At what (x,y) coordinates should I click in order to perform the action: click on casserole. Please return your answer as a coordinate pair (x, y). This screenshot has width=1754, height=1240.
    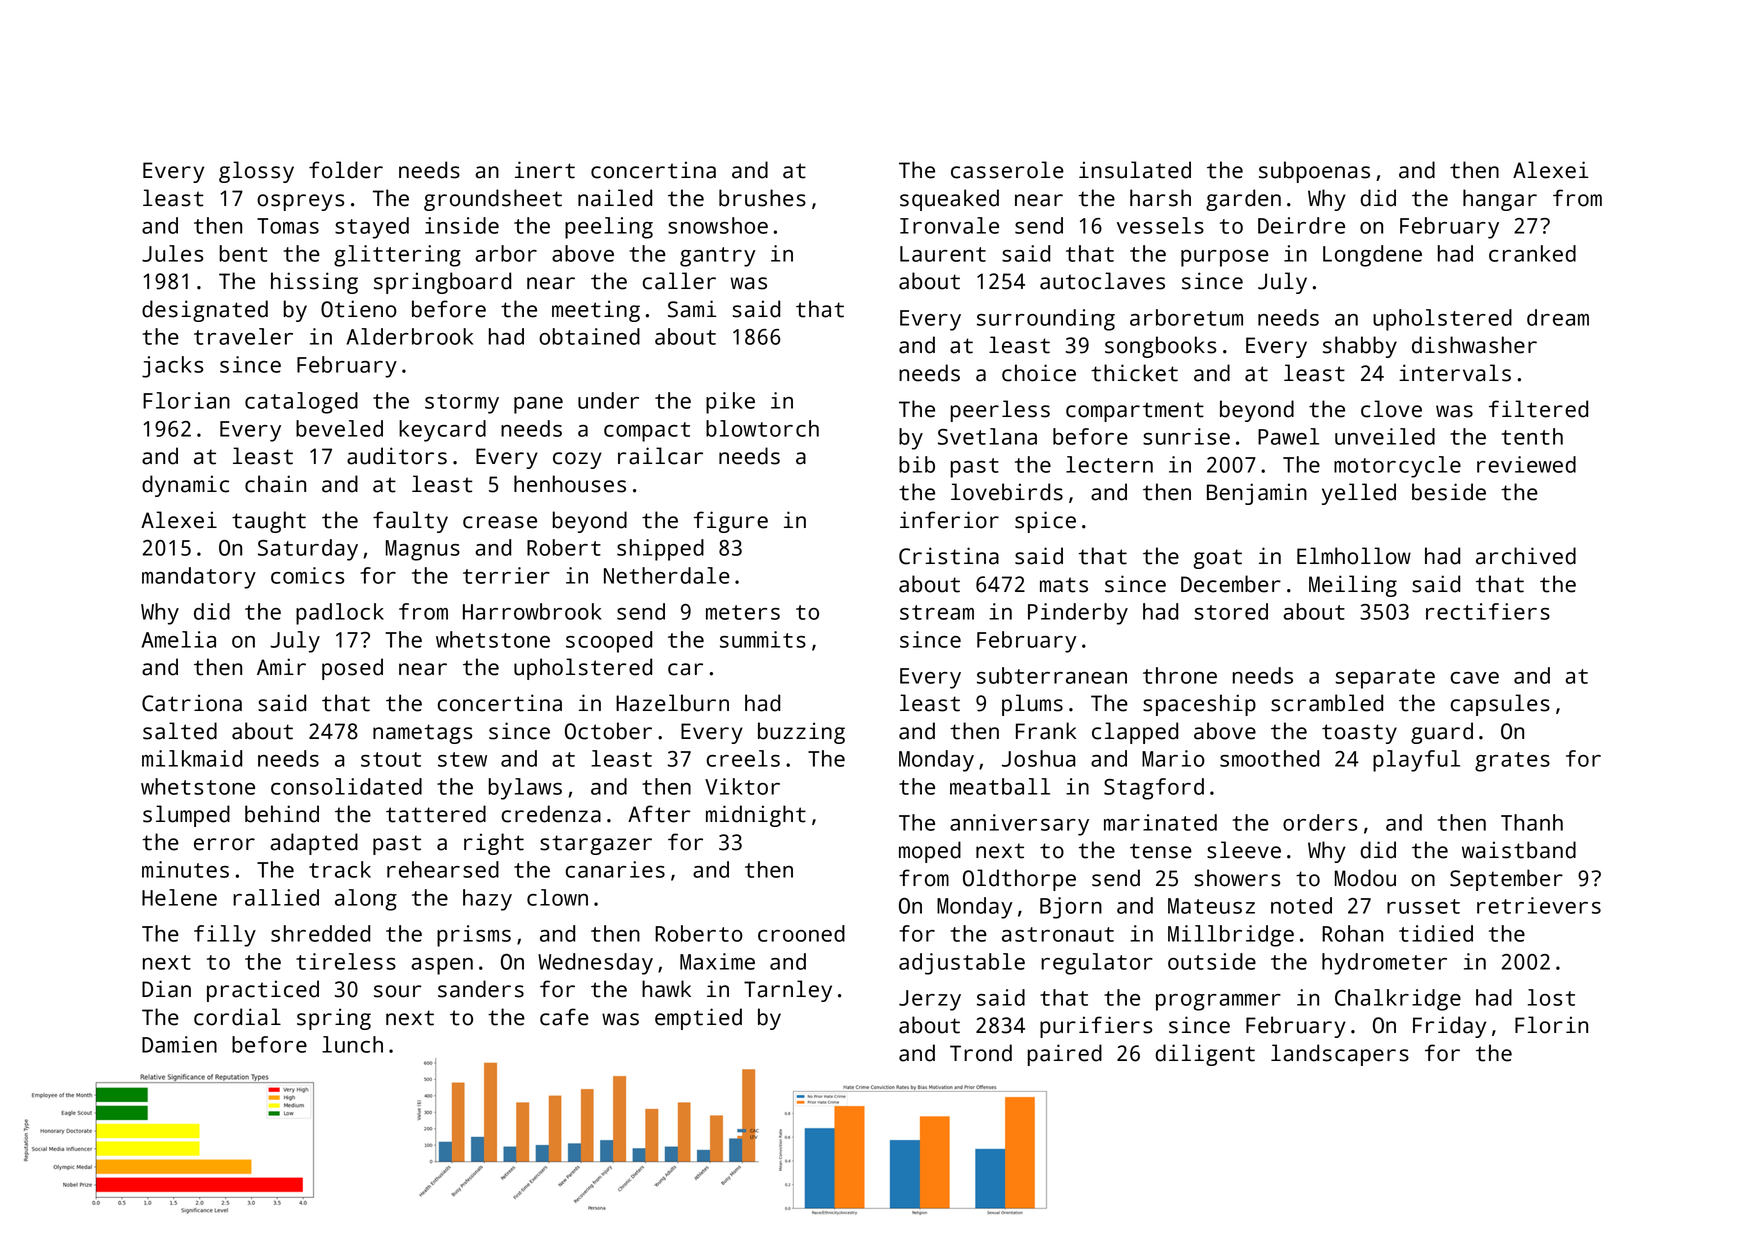
    Looking at the image, I should click on (1007, 170).
